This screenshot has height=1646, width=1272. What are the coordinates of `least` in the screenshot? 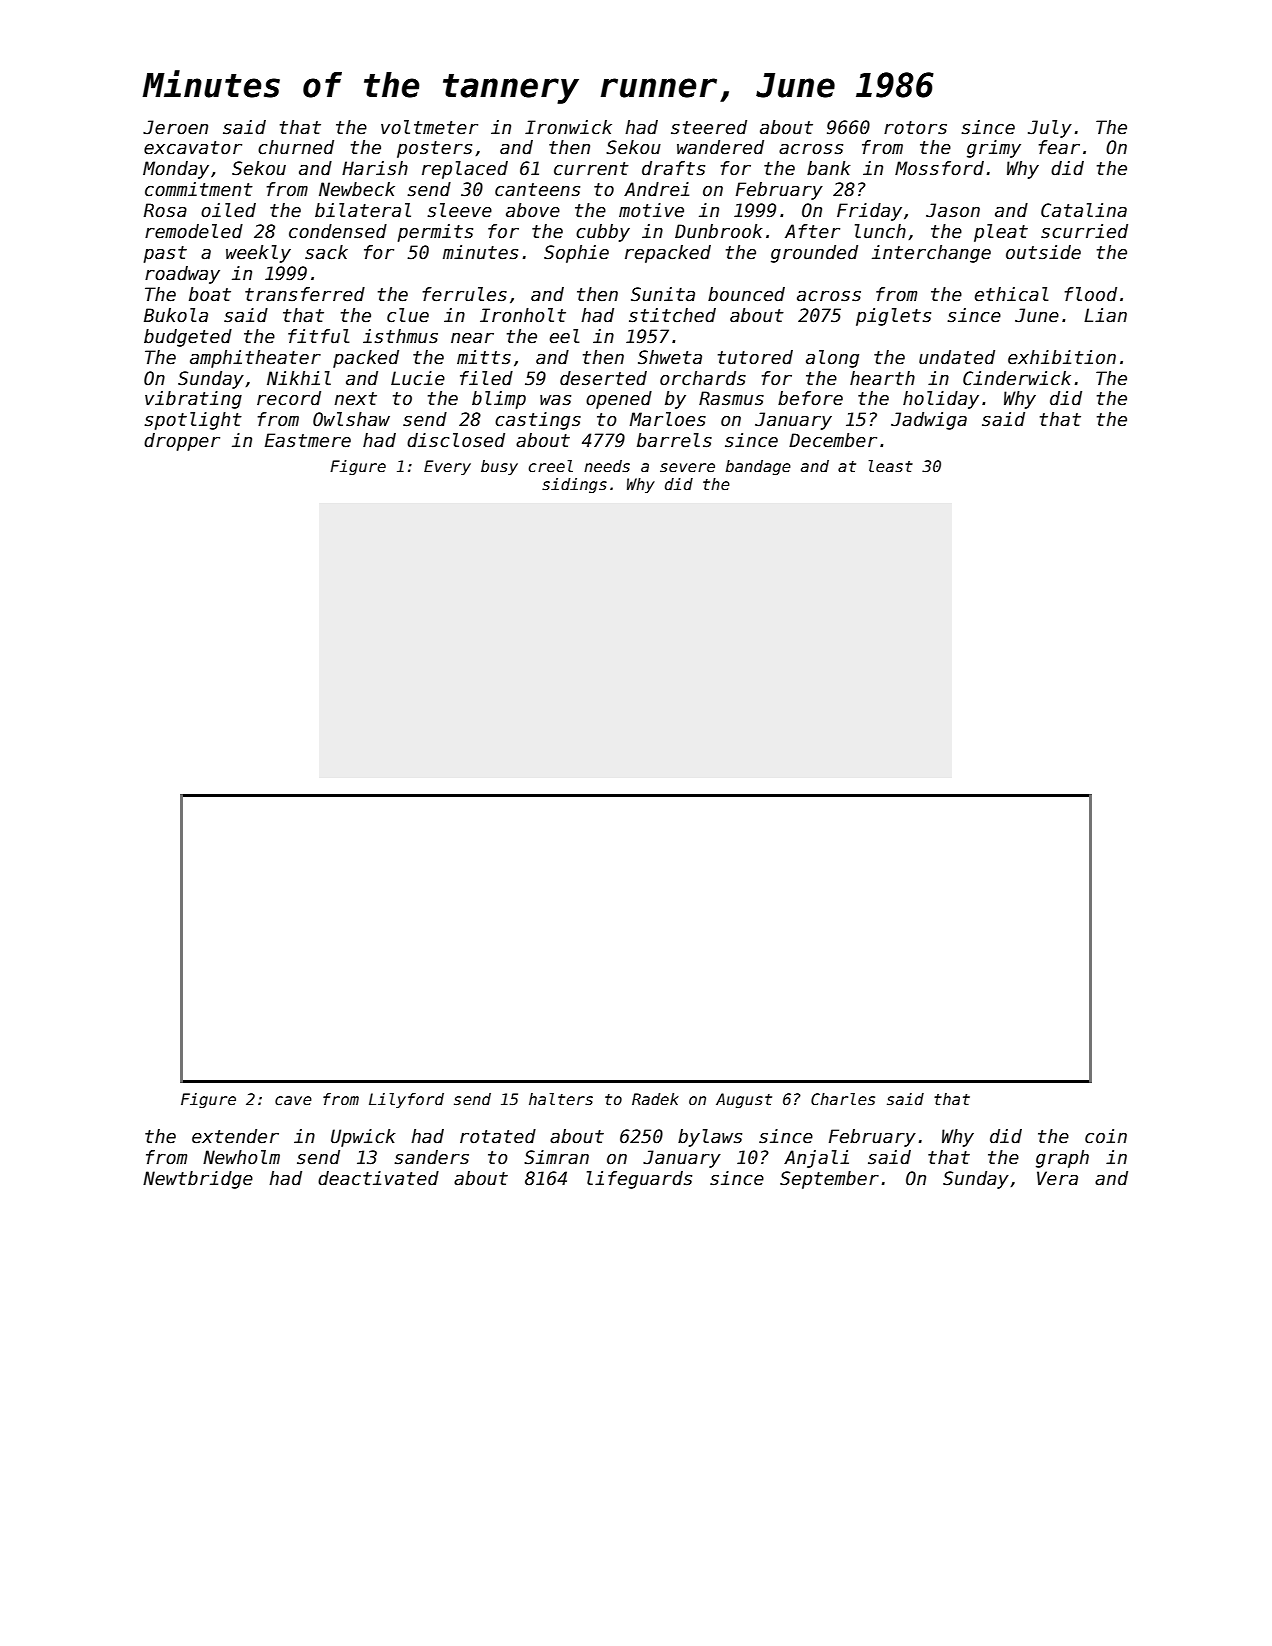 It's located at (890, 466).
